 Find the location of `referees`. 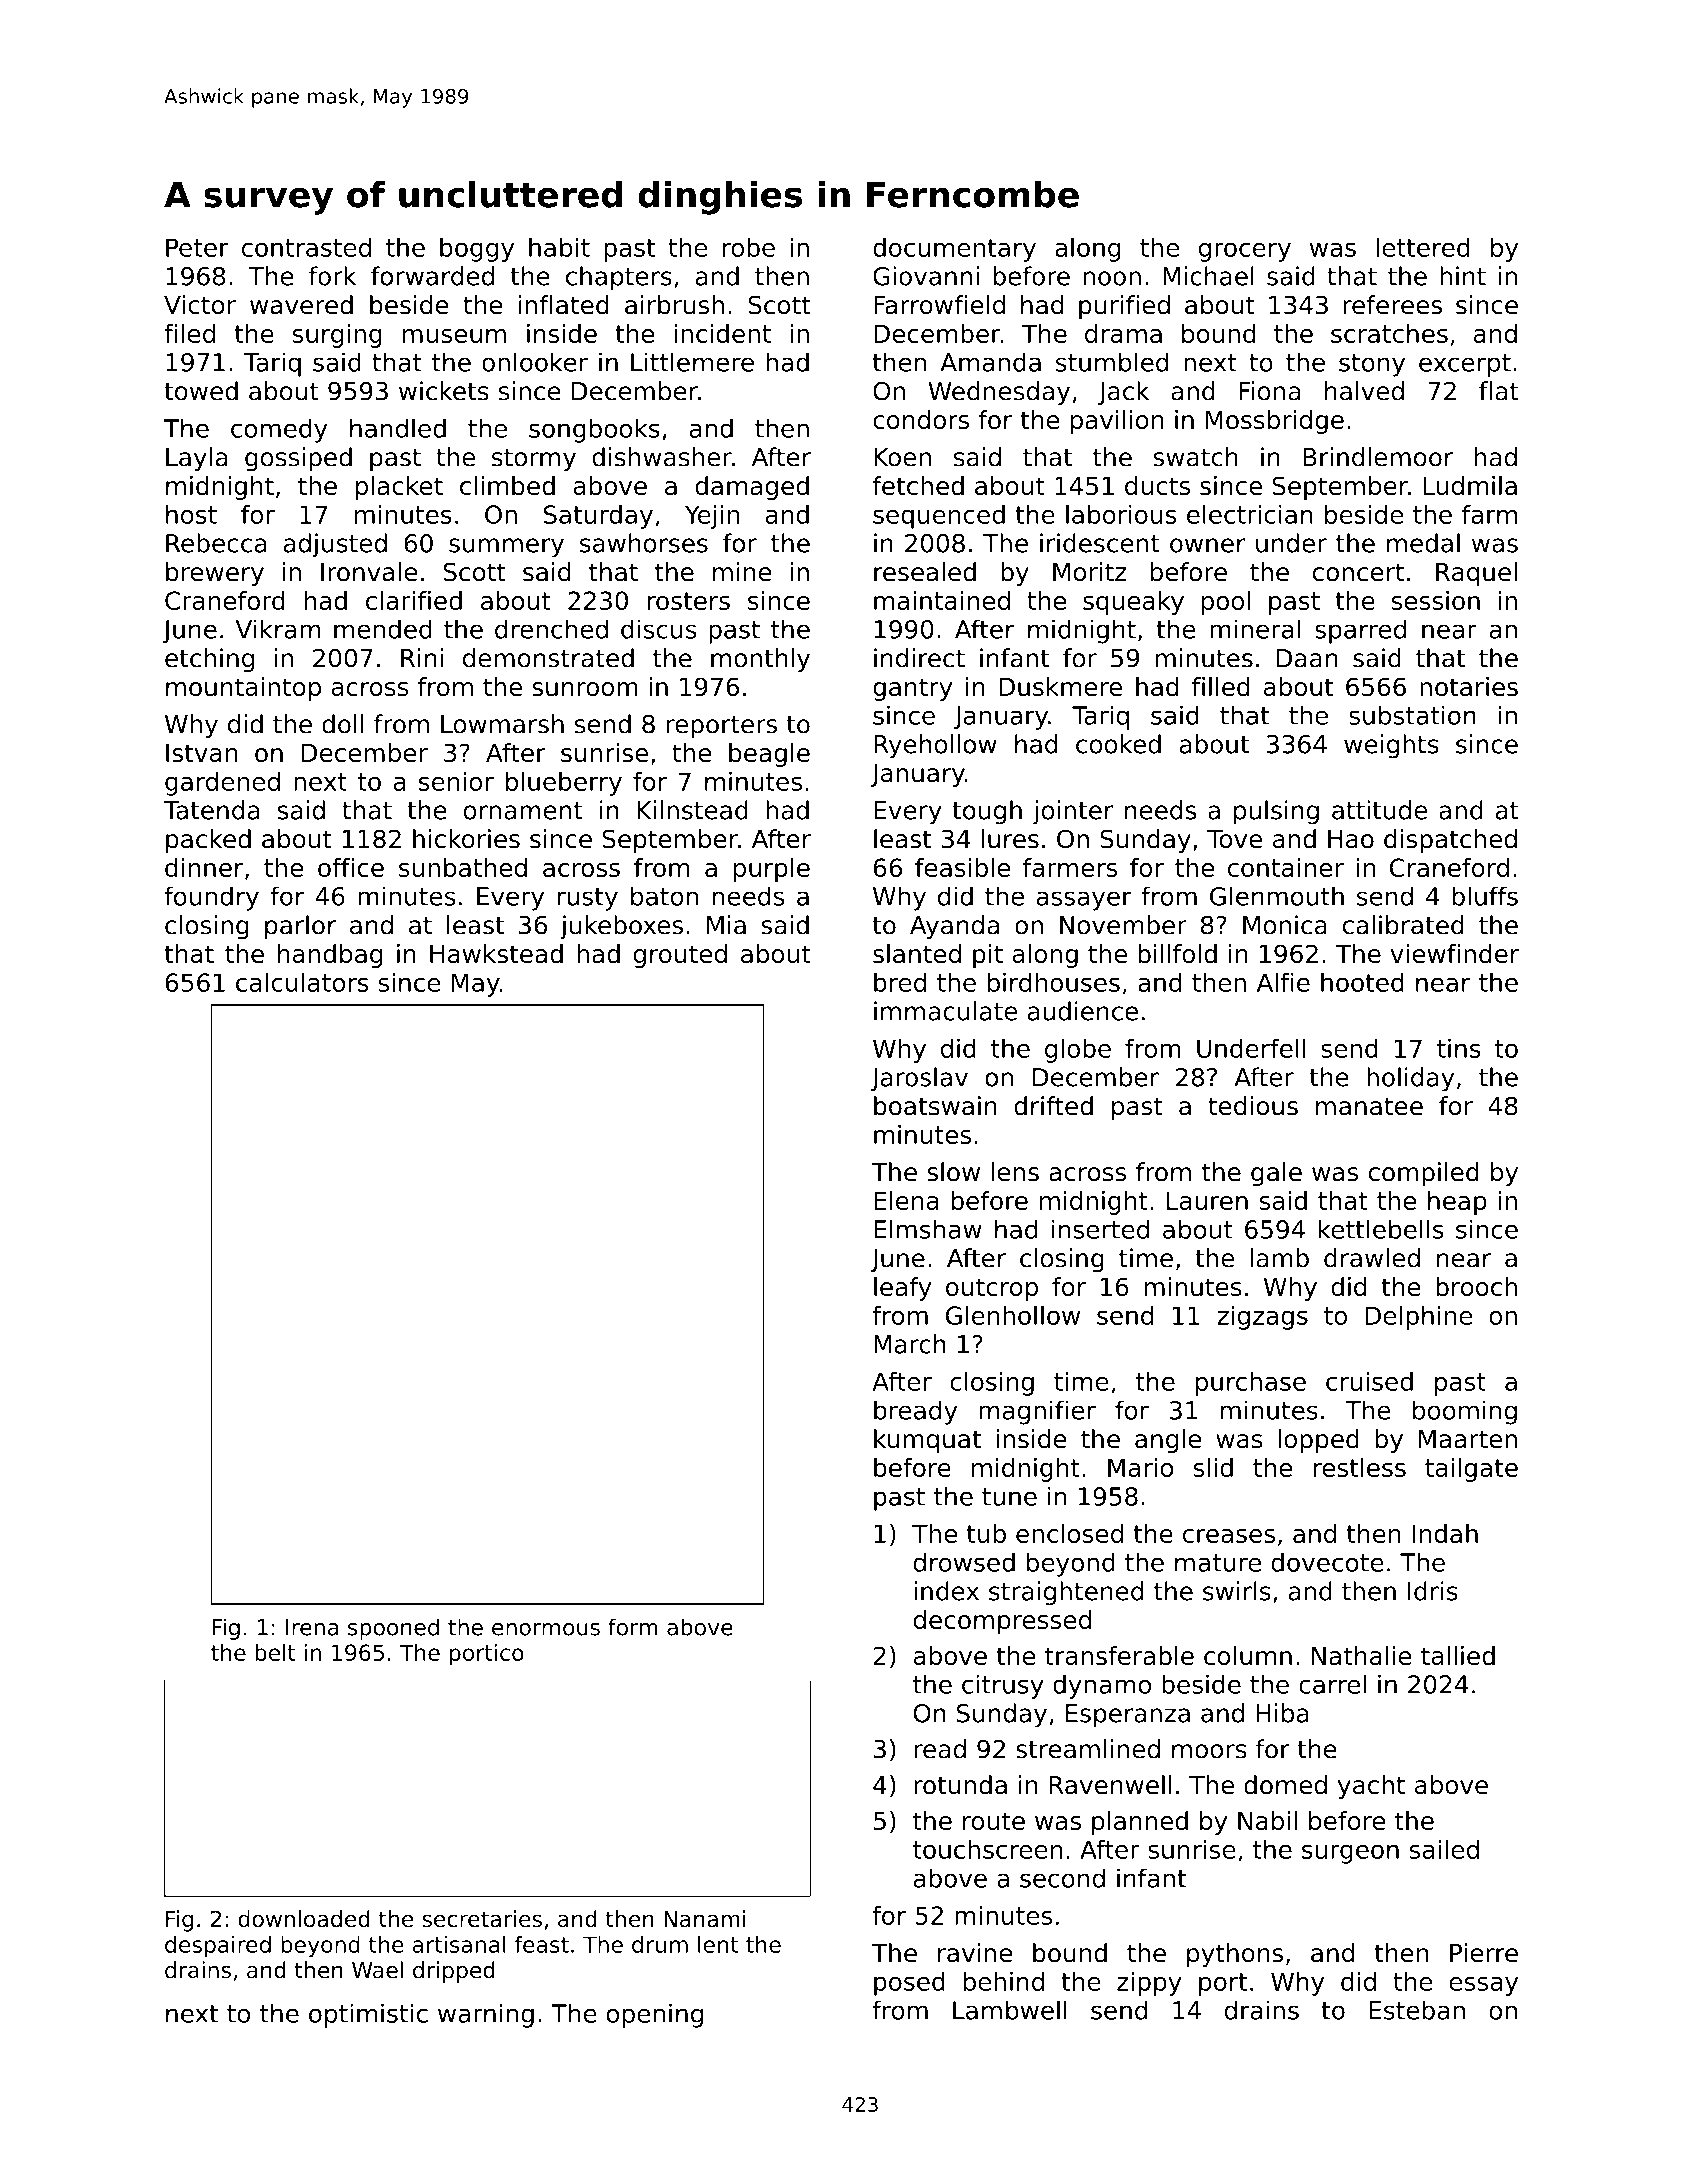

referees is located at coordinates (1392, 305).
